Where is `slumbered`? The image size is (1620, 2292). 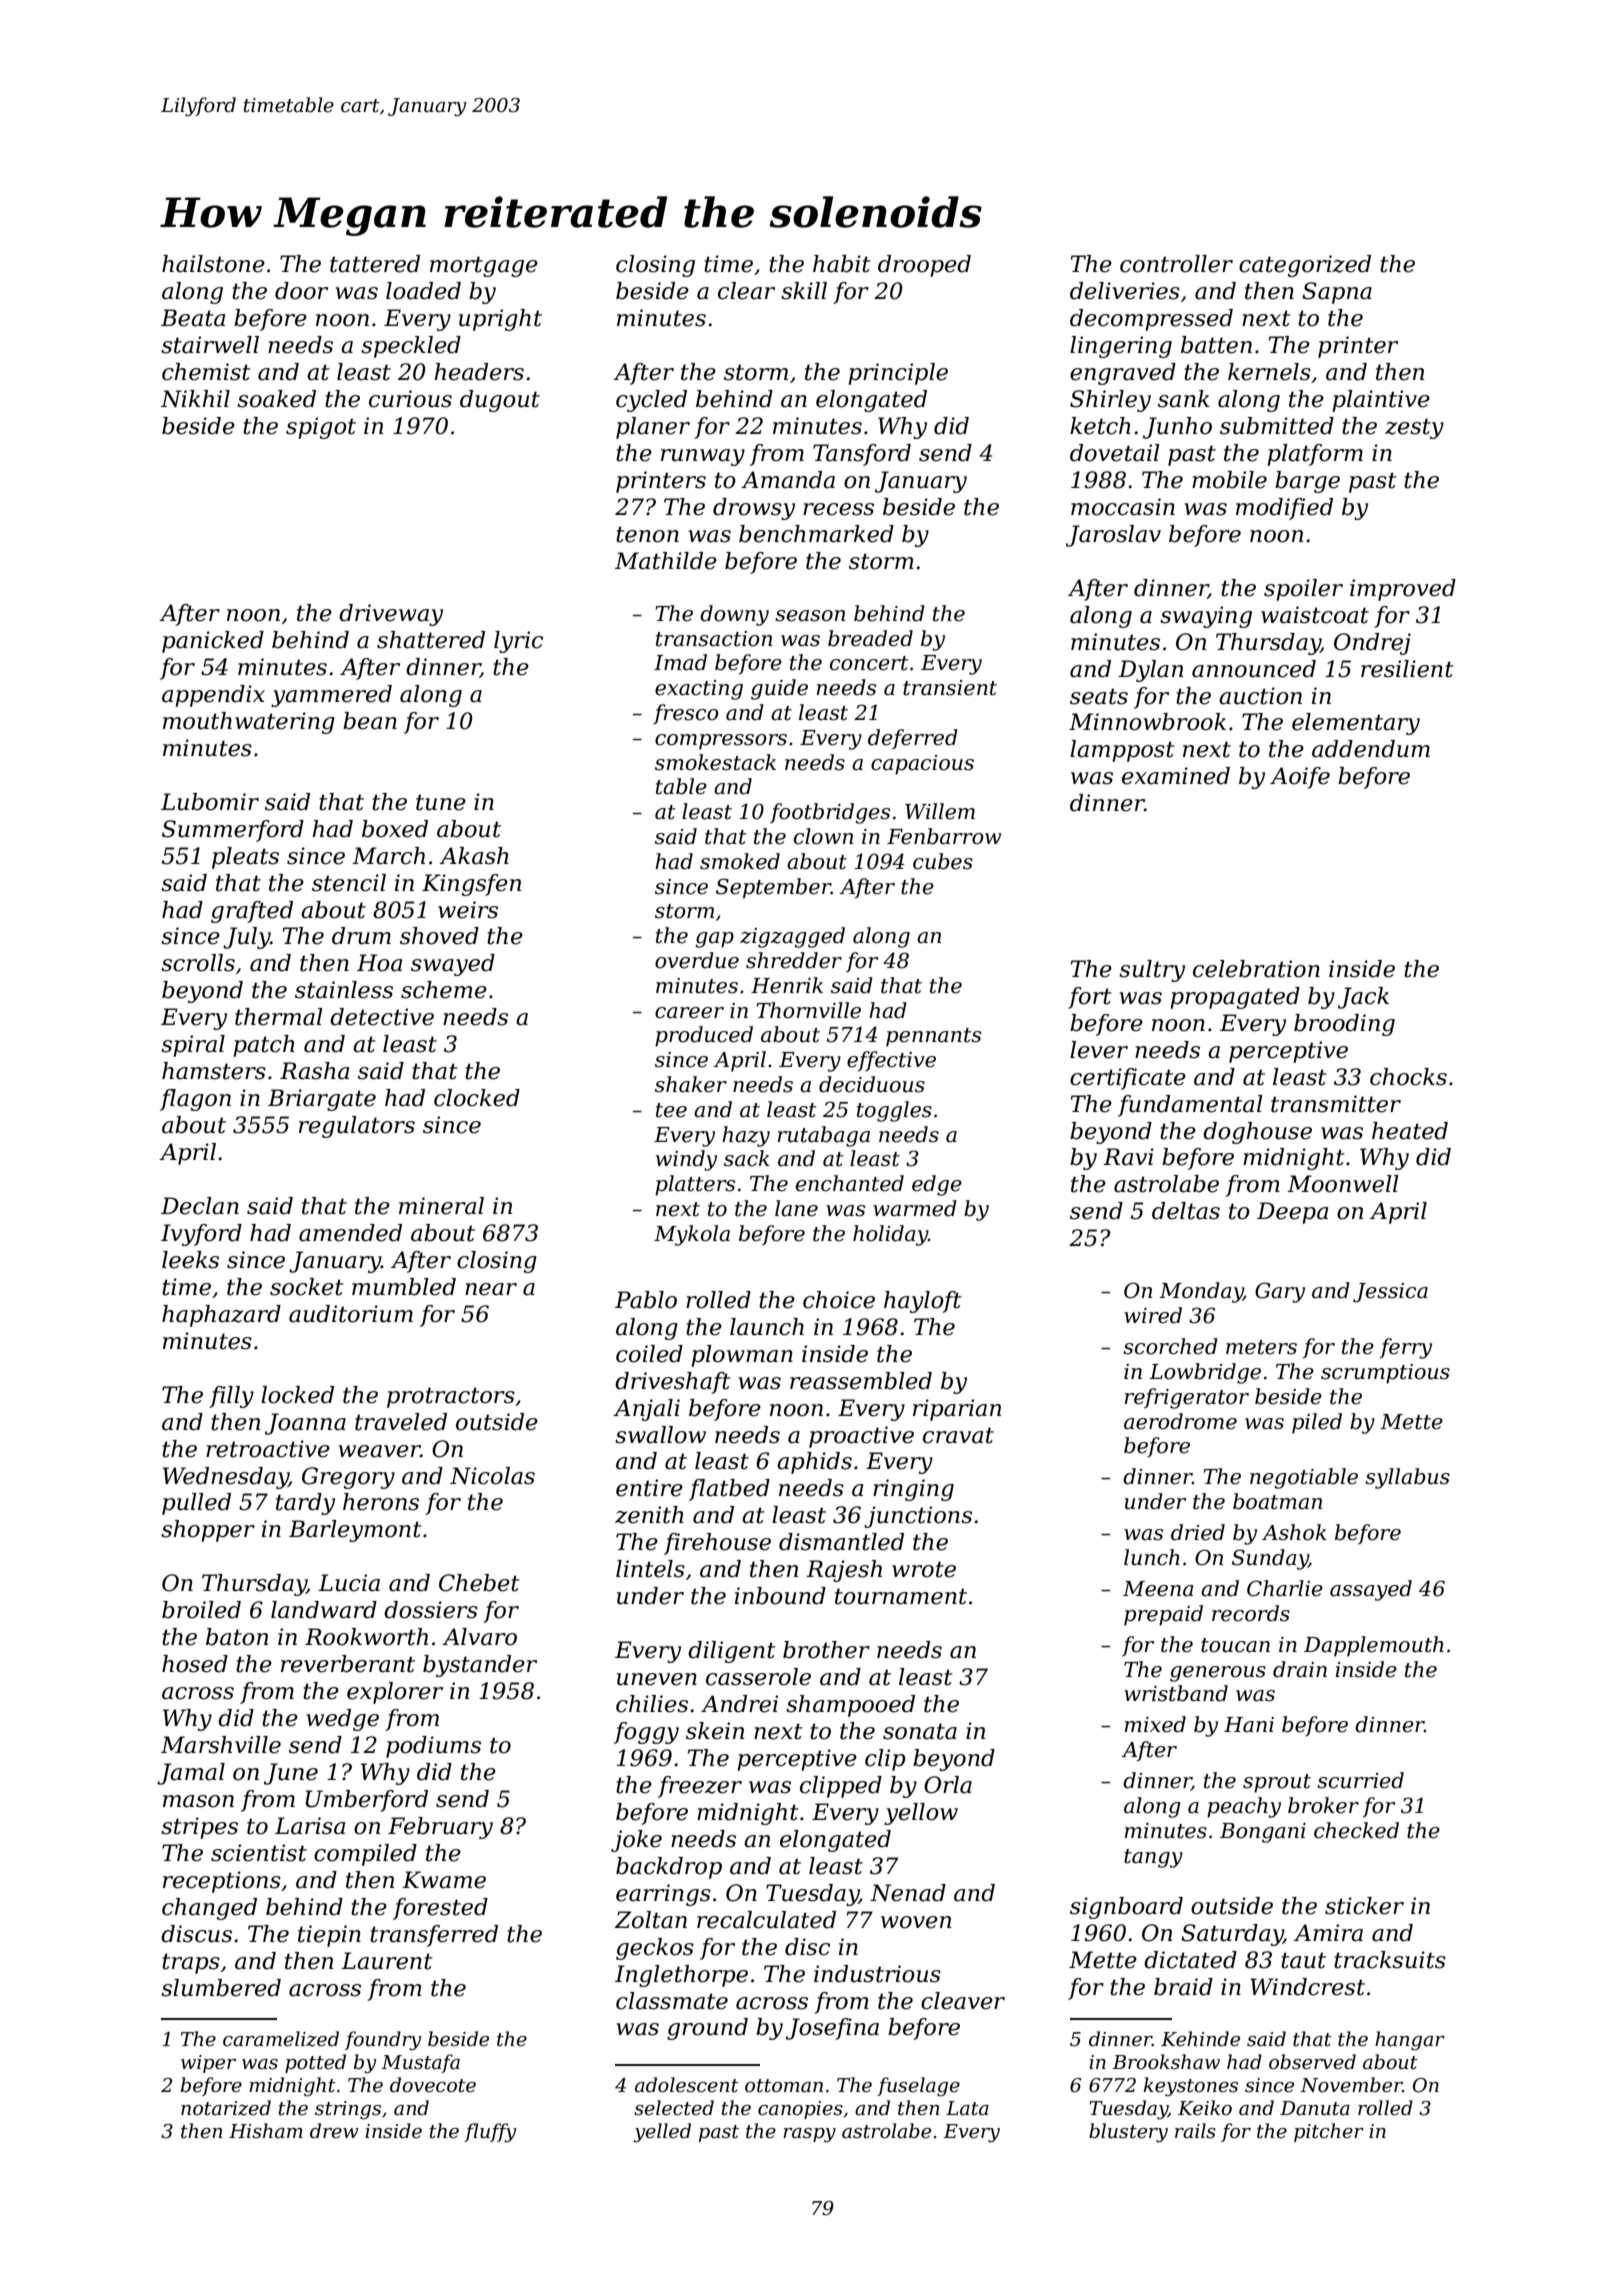
slumbered is located at coordinates (221, 1988).
